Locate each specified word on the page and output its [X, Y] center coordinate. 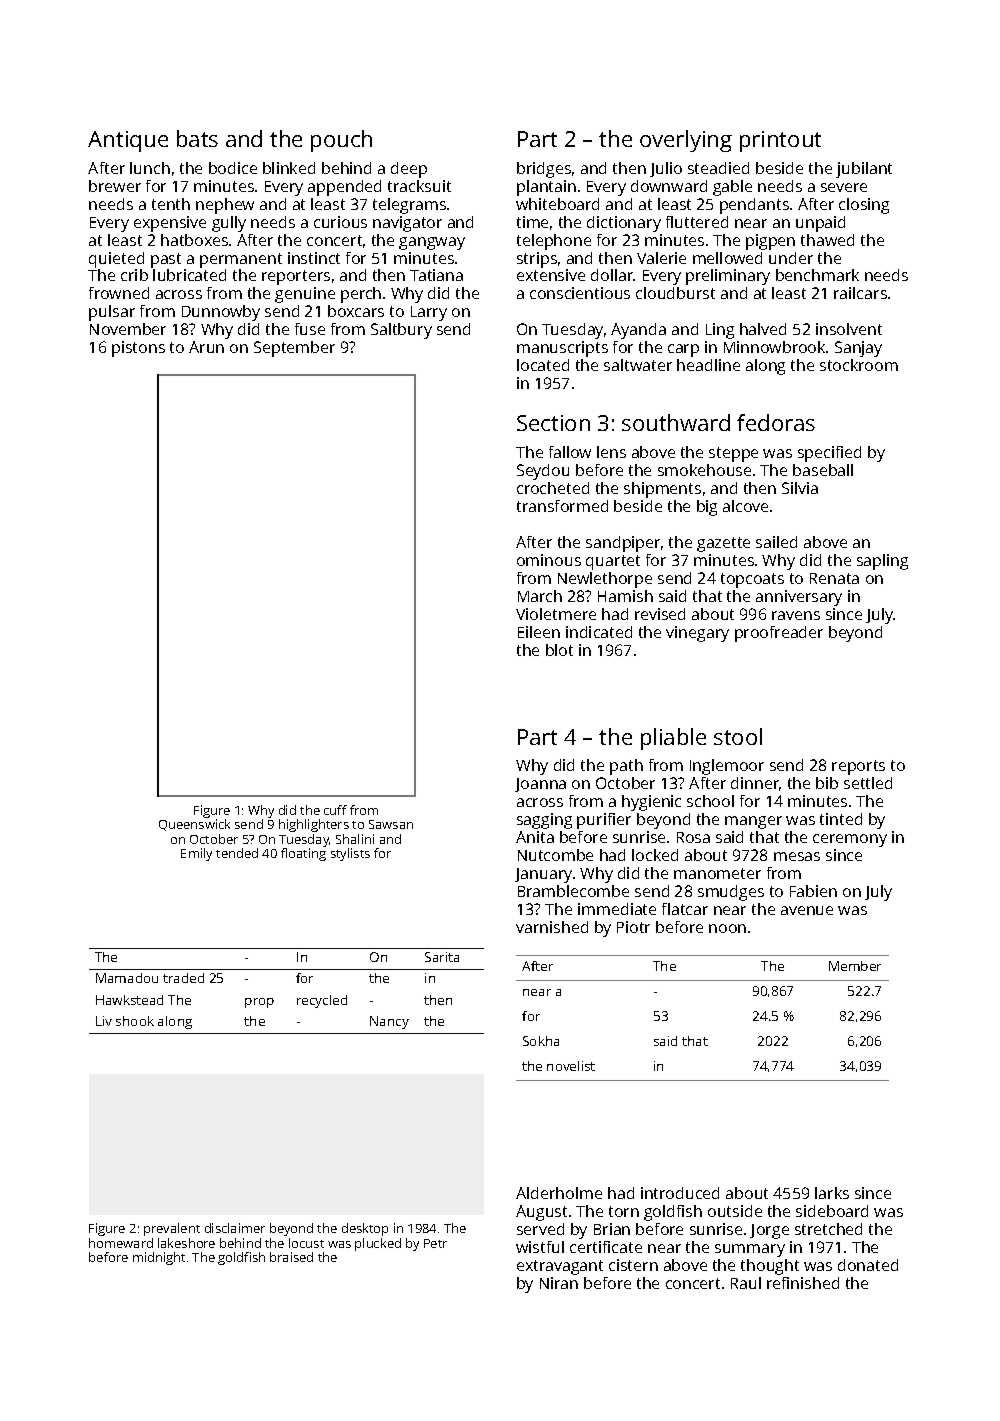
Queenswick [194, 825]
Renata [834, 578]
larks [832, 1193]
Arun [206, 347]
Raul [746, 1283]
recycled [322, 1001]
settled [868, 783]
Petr [435, 1243]
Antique [128, 141]
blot [559, 650]
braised [291, 1257]
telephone [554, 242]
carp [683, 350]
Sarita [442, 957]
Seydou [543, 472]
